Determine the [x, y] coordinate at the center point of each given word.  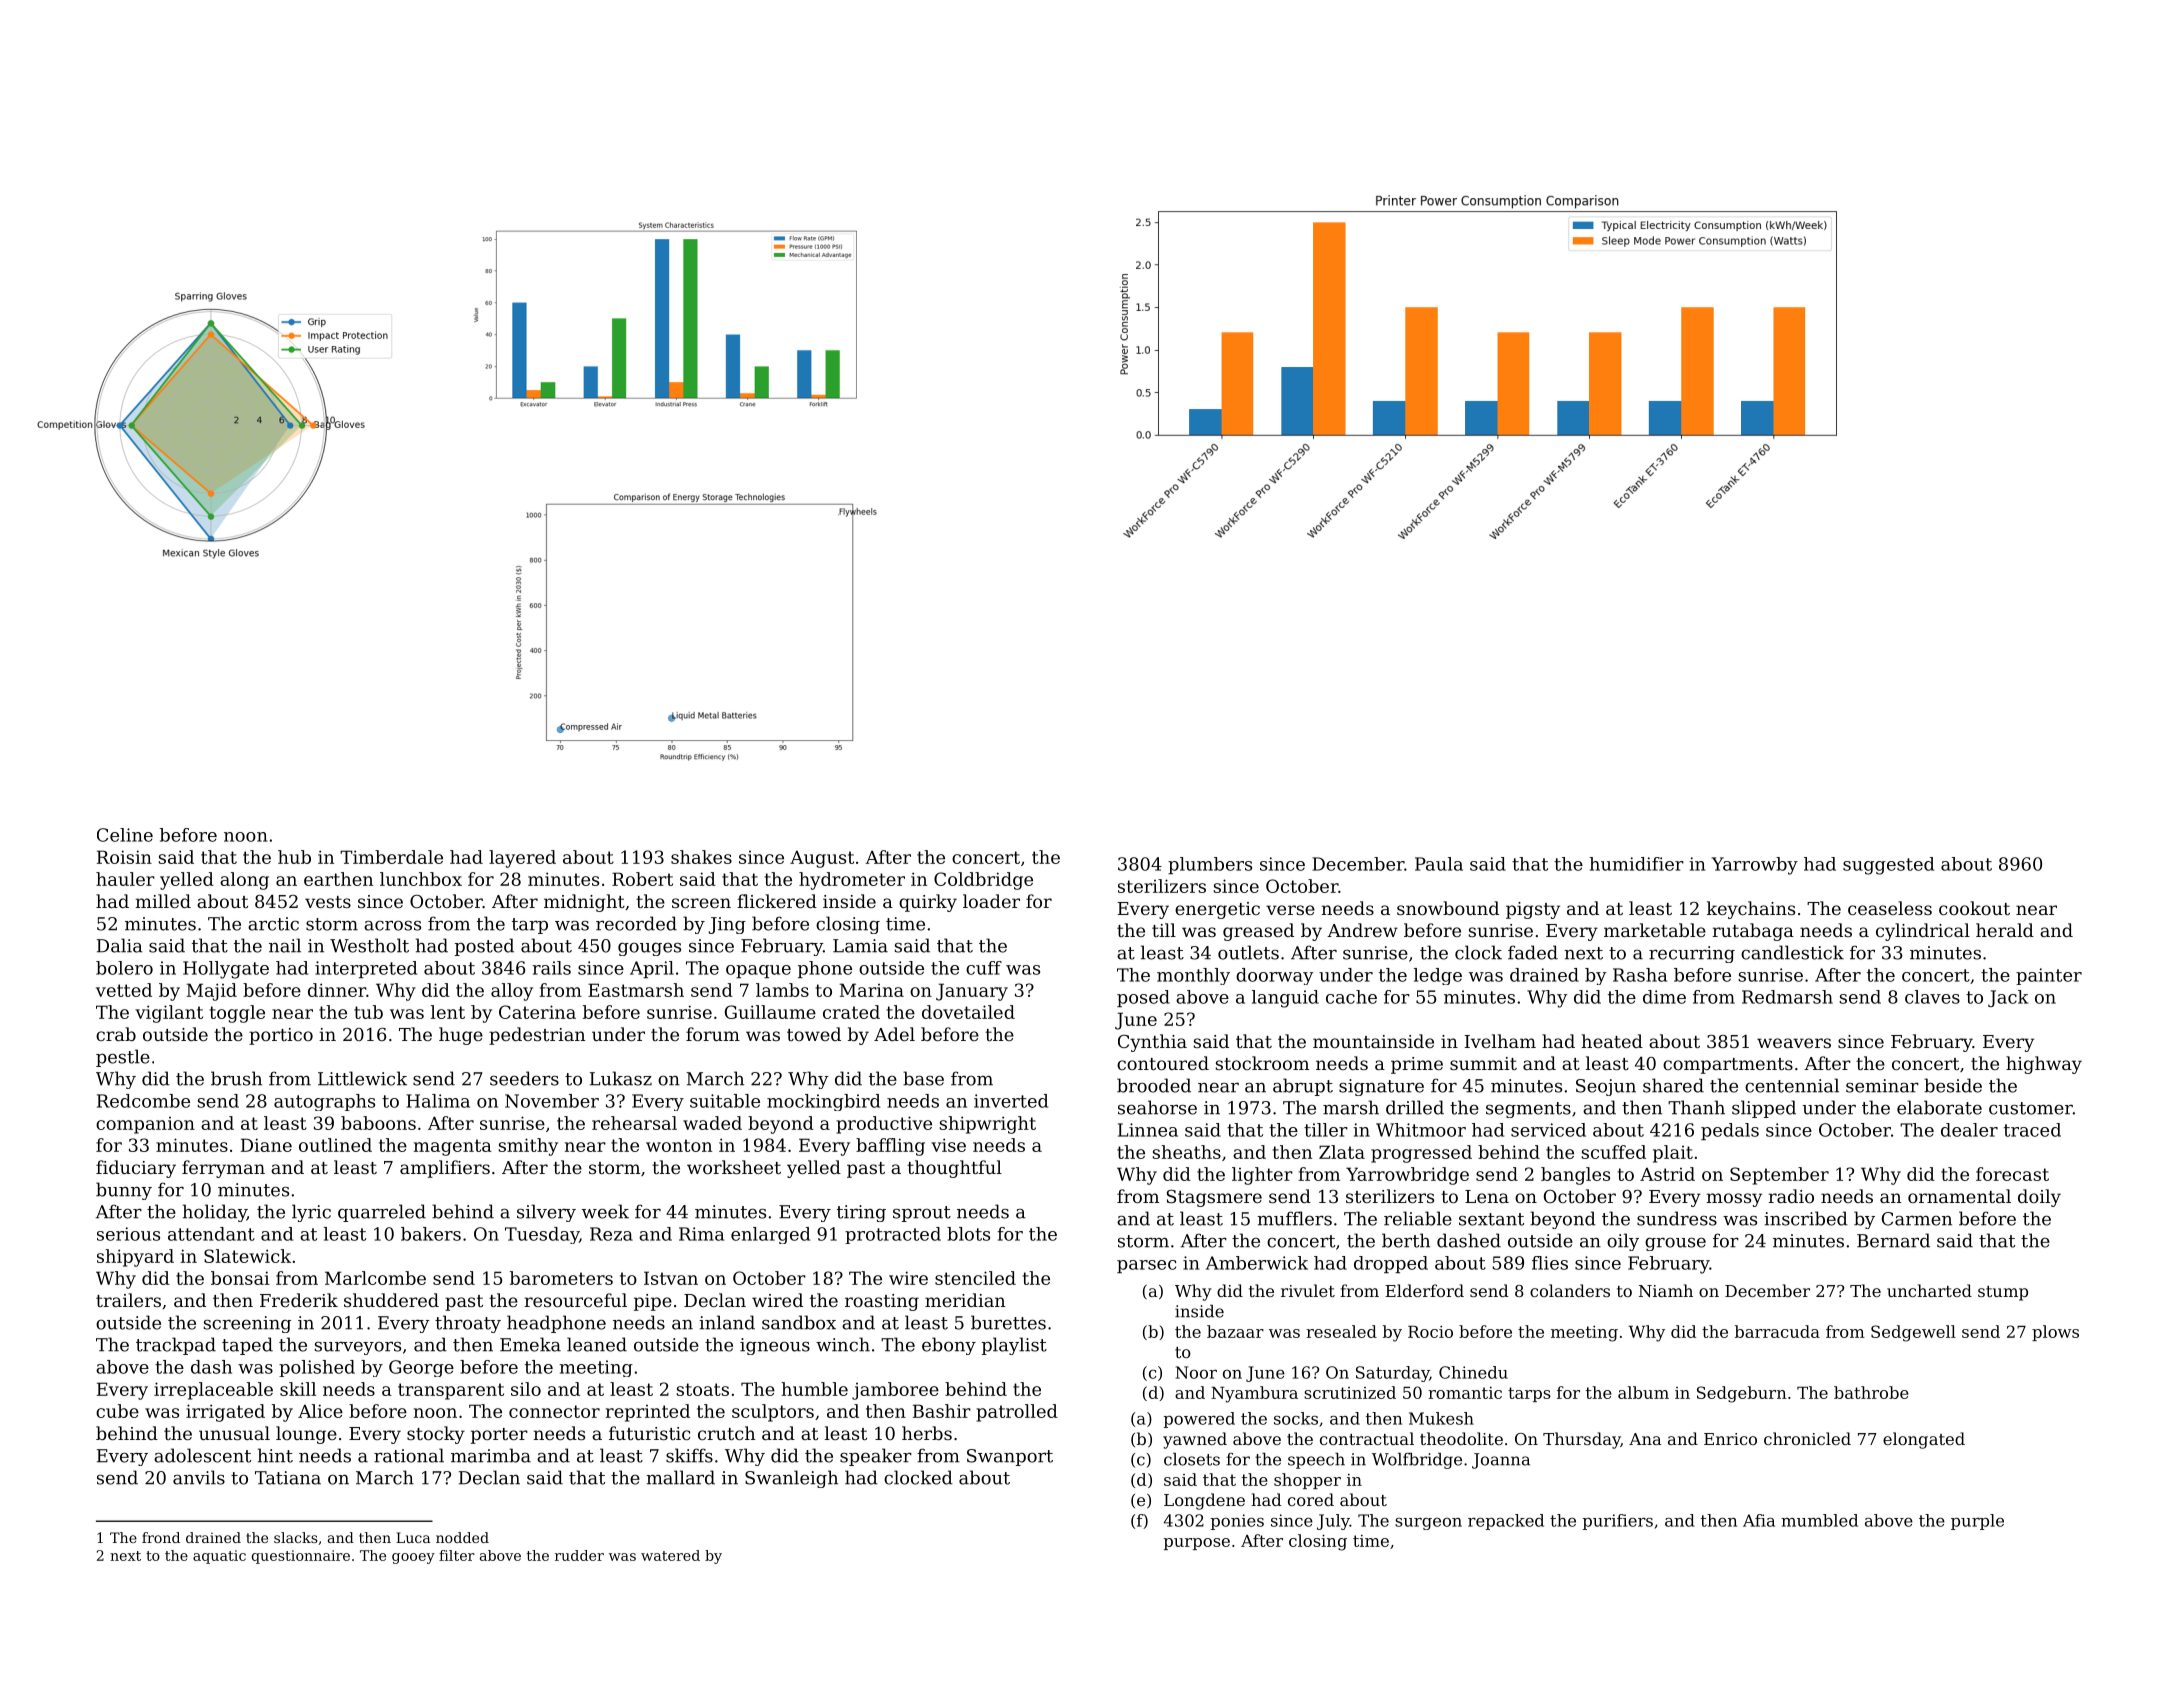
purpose [1197, 1544]
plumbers [1210, 865]
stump [2003, 1293]
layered [522, 859]
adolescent [202, 1455]
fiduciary [136, 1169]
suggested [1888, 866]
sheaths [1186, 1152]
